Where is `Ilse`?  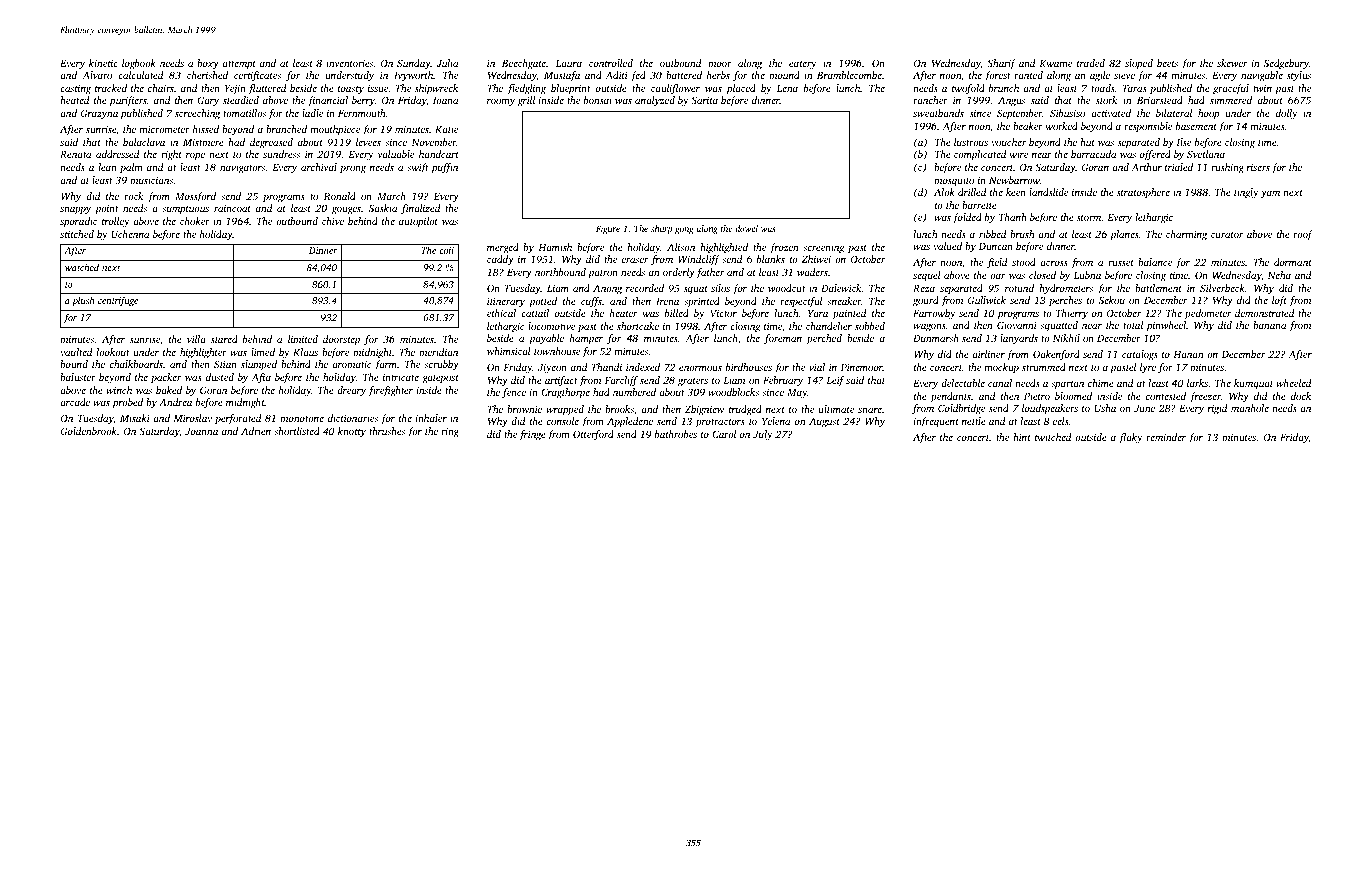 Ilse is located at coordinates (1183, 142).
